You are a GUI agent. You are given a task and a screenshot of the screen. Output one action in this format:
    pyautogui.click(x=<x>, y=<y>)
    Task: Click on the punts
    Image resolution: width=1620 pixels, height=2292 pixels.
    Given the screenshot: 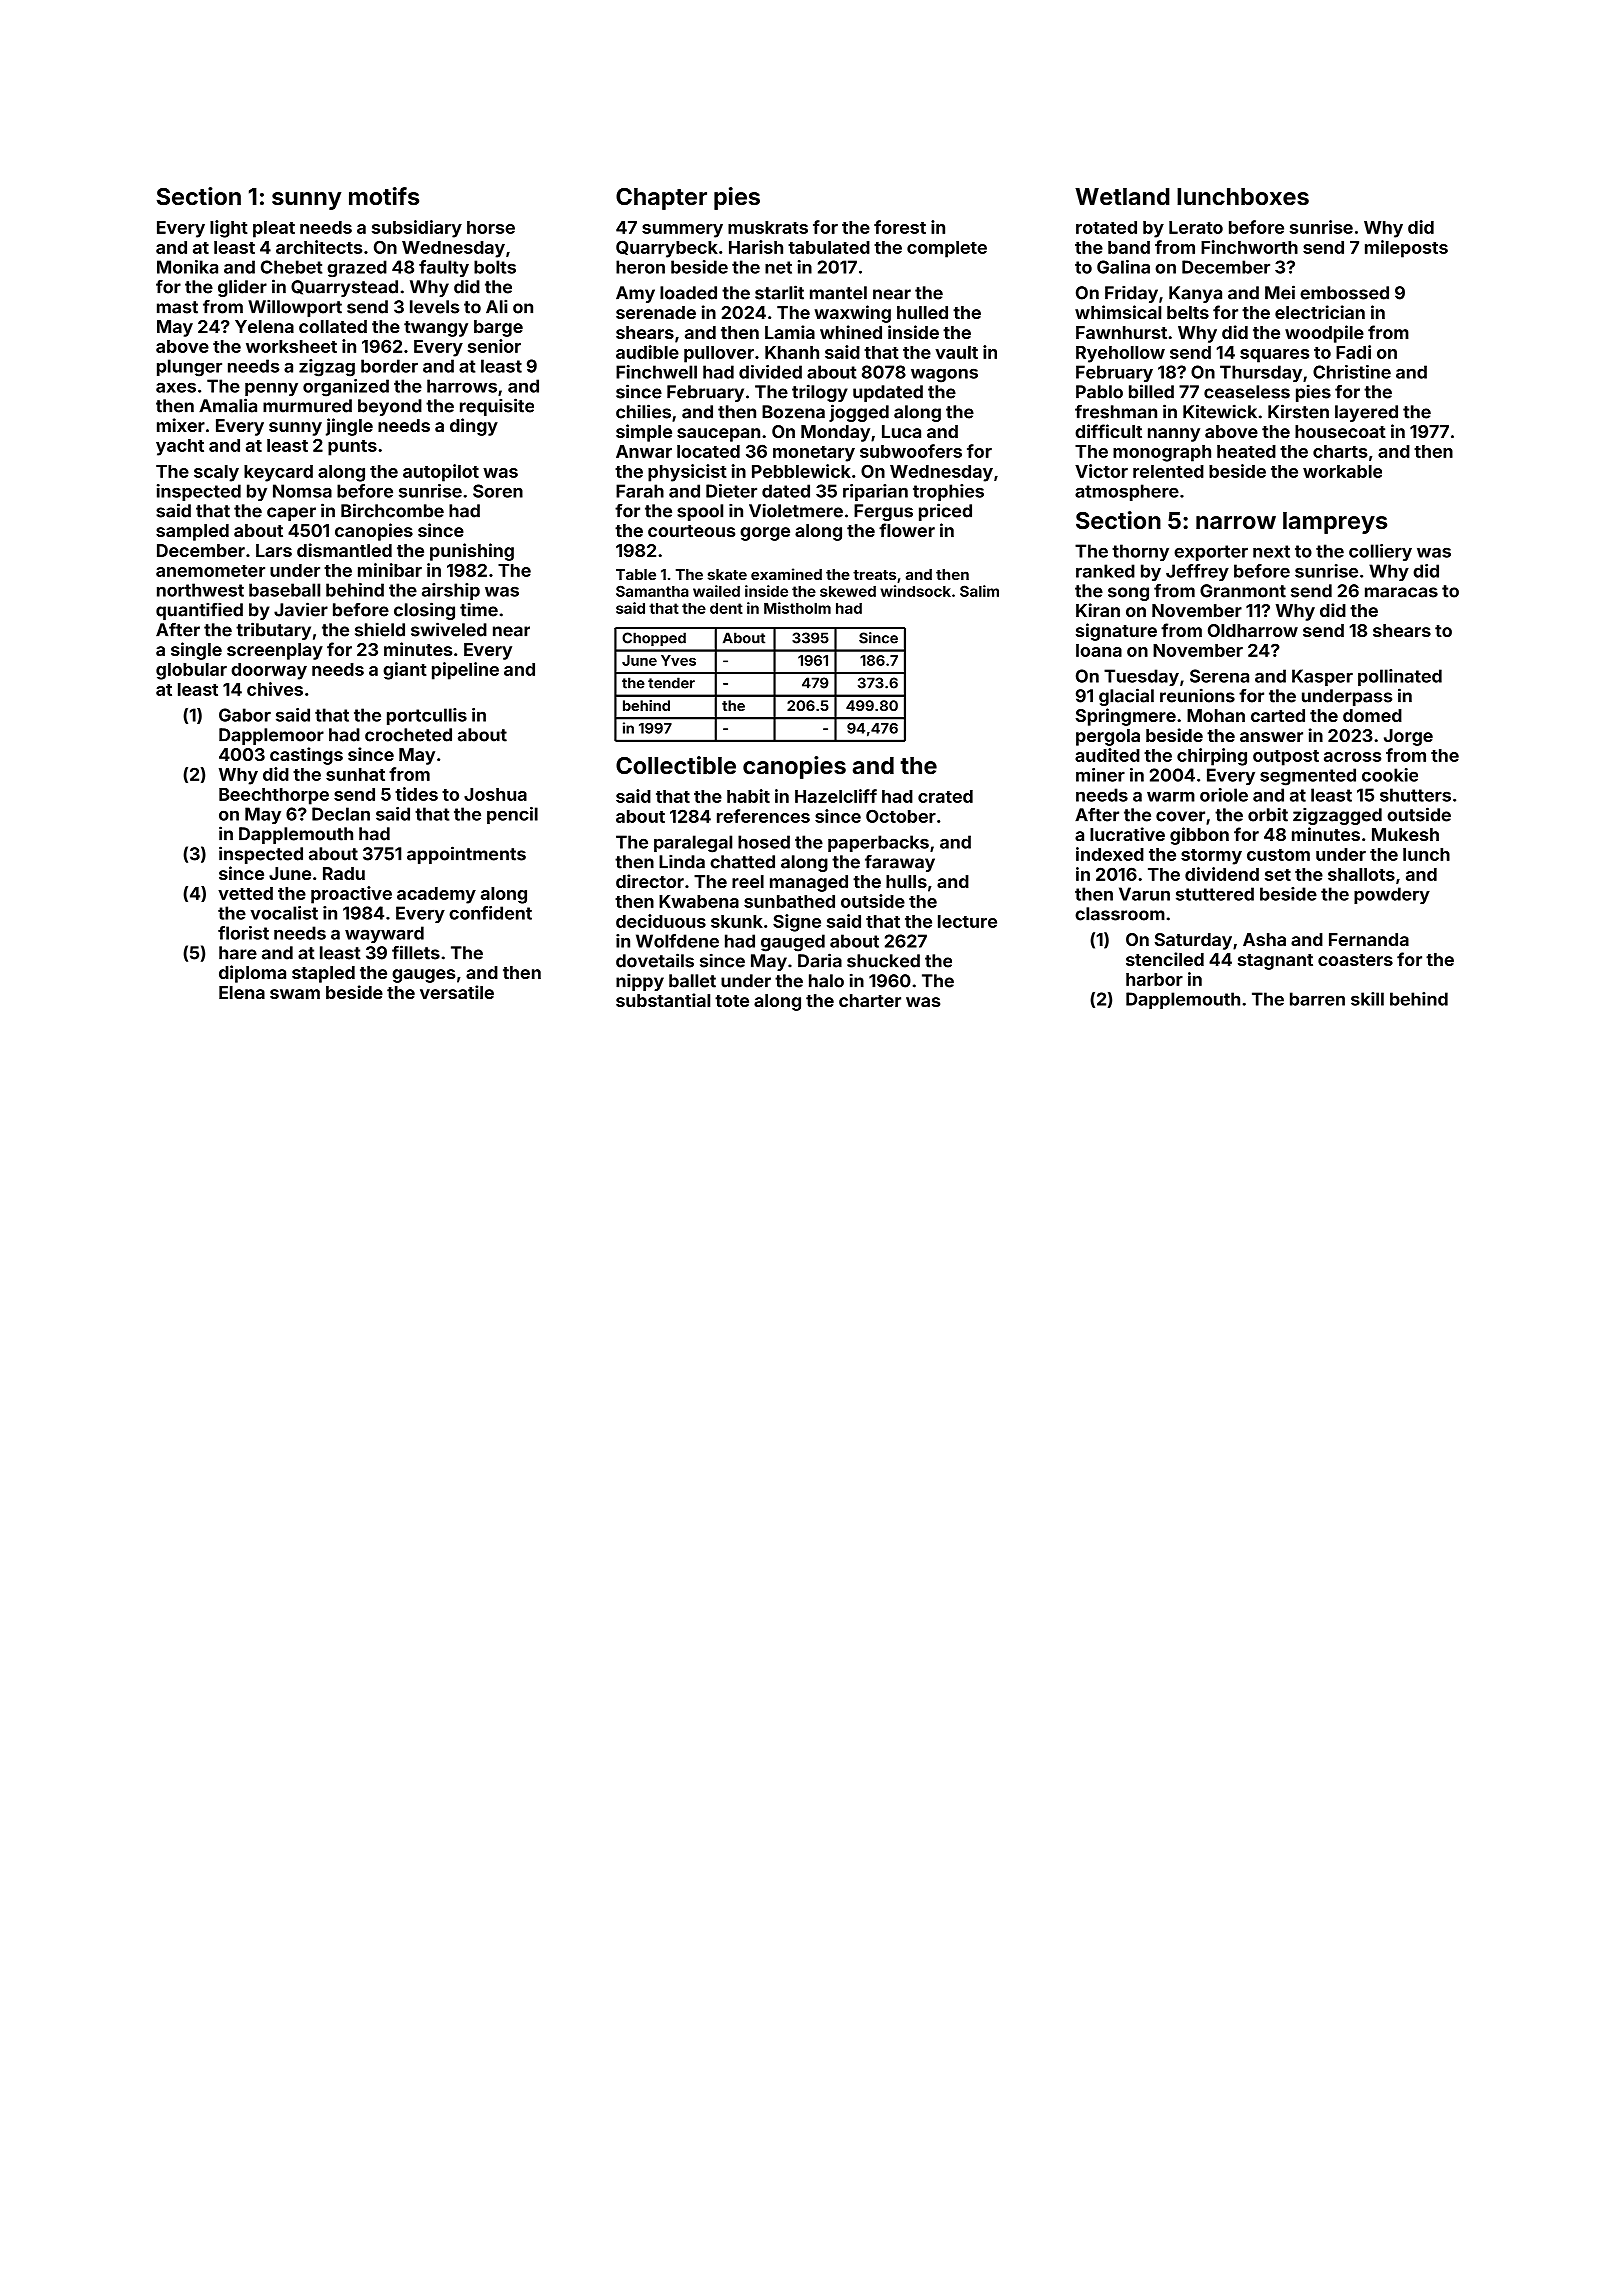 What is the action you would take?
    pyautogui.click(x=352, y=448)
